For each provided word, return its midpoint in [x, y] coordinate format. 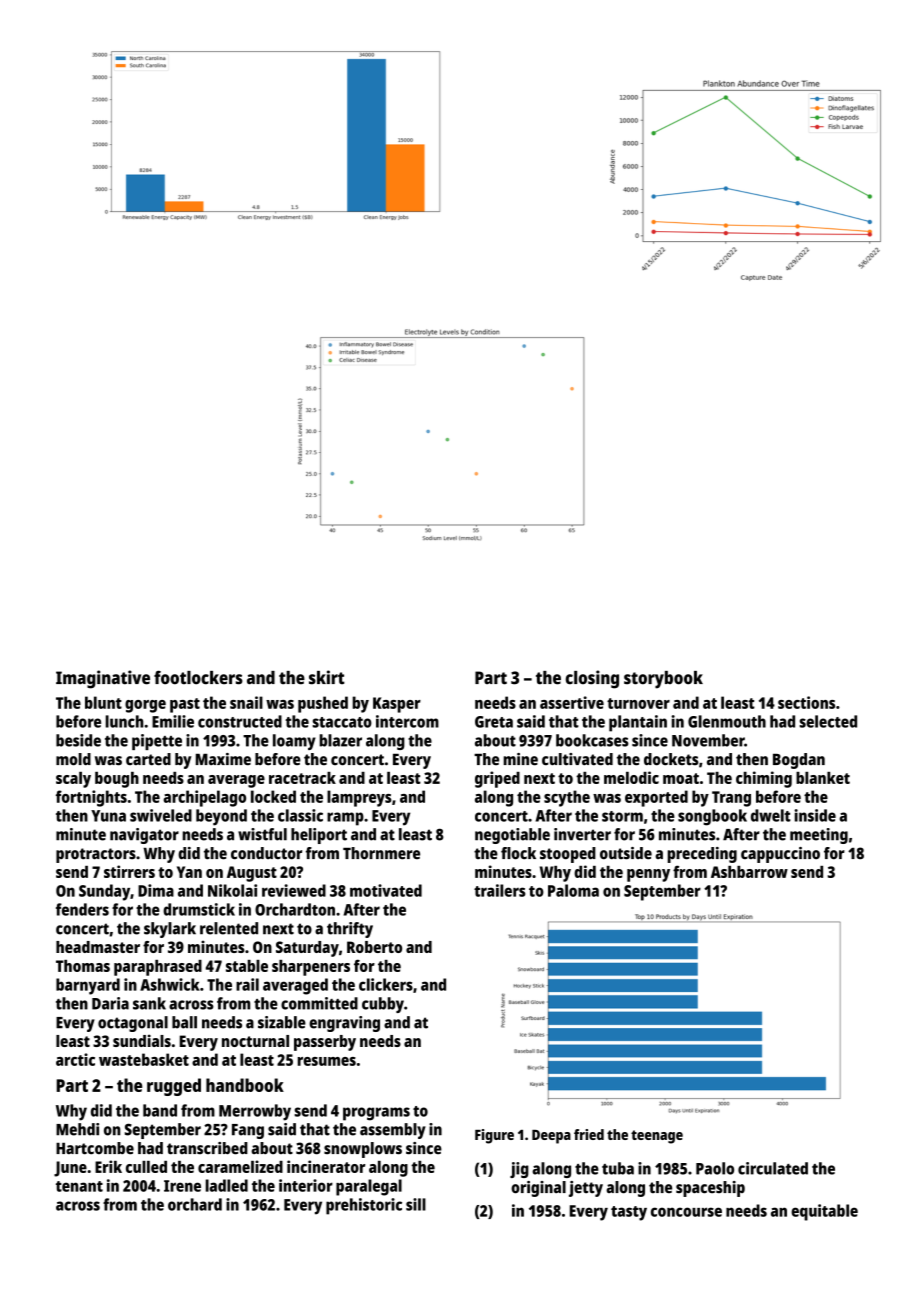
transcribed [207, 1148]
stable [247, 966]
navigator [144, 836]
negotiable [512, 836]
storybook [663, 680]
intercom [407, 721]
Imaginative [103, 679]
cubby [383, 1005]
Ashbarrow [749, 872]
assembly [393, 1131]
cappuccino [780, 855]
